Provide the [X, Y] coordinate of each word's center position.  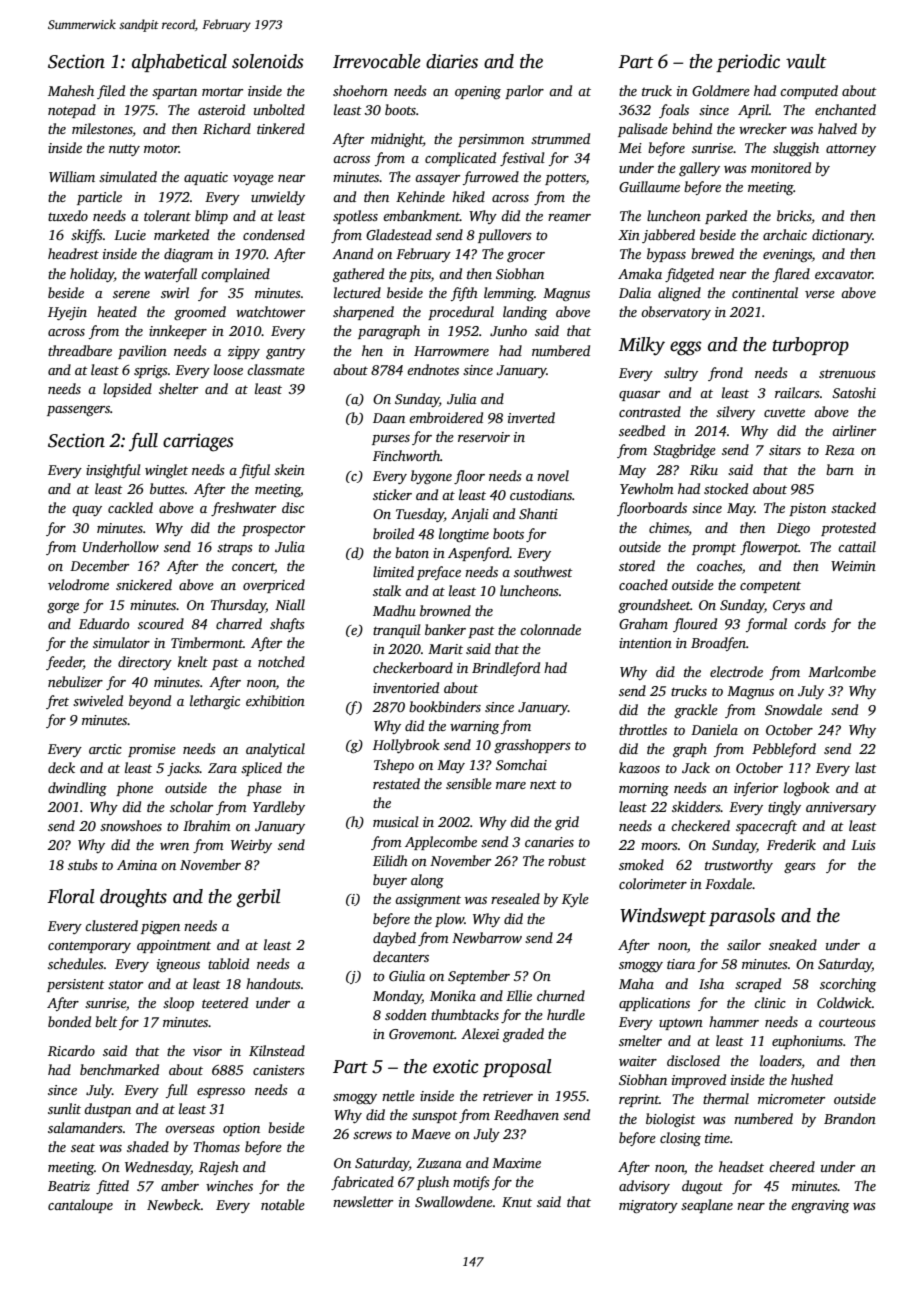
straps [235, 549]
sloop [178, 1004]
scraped [758, 985]
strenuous [847, 373]
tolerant [167, 215]
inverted [531, 417]
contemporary [89, 947]
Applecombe [441, 843]
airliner [854, 430]
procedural [461, 313]
